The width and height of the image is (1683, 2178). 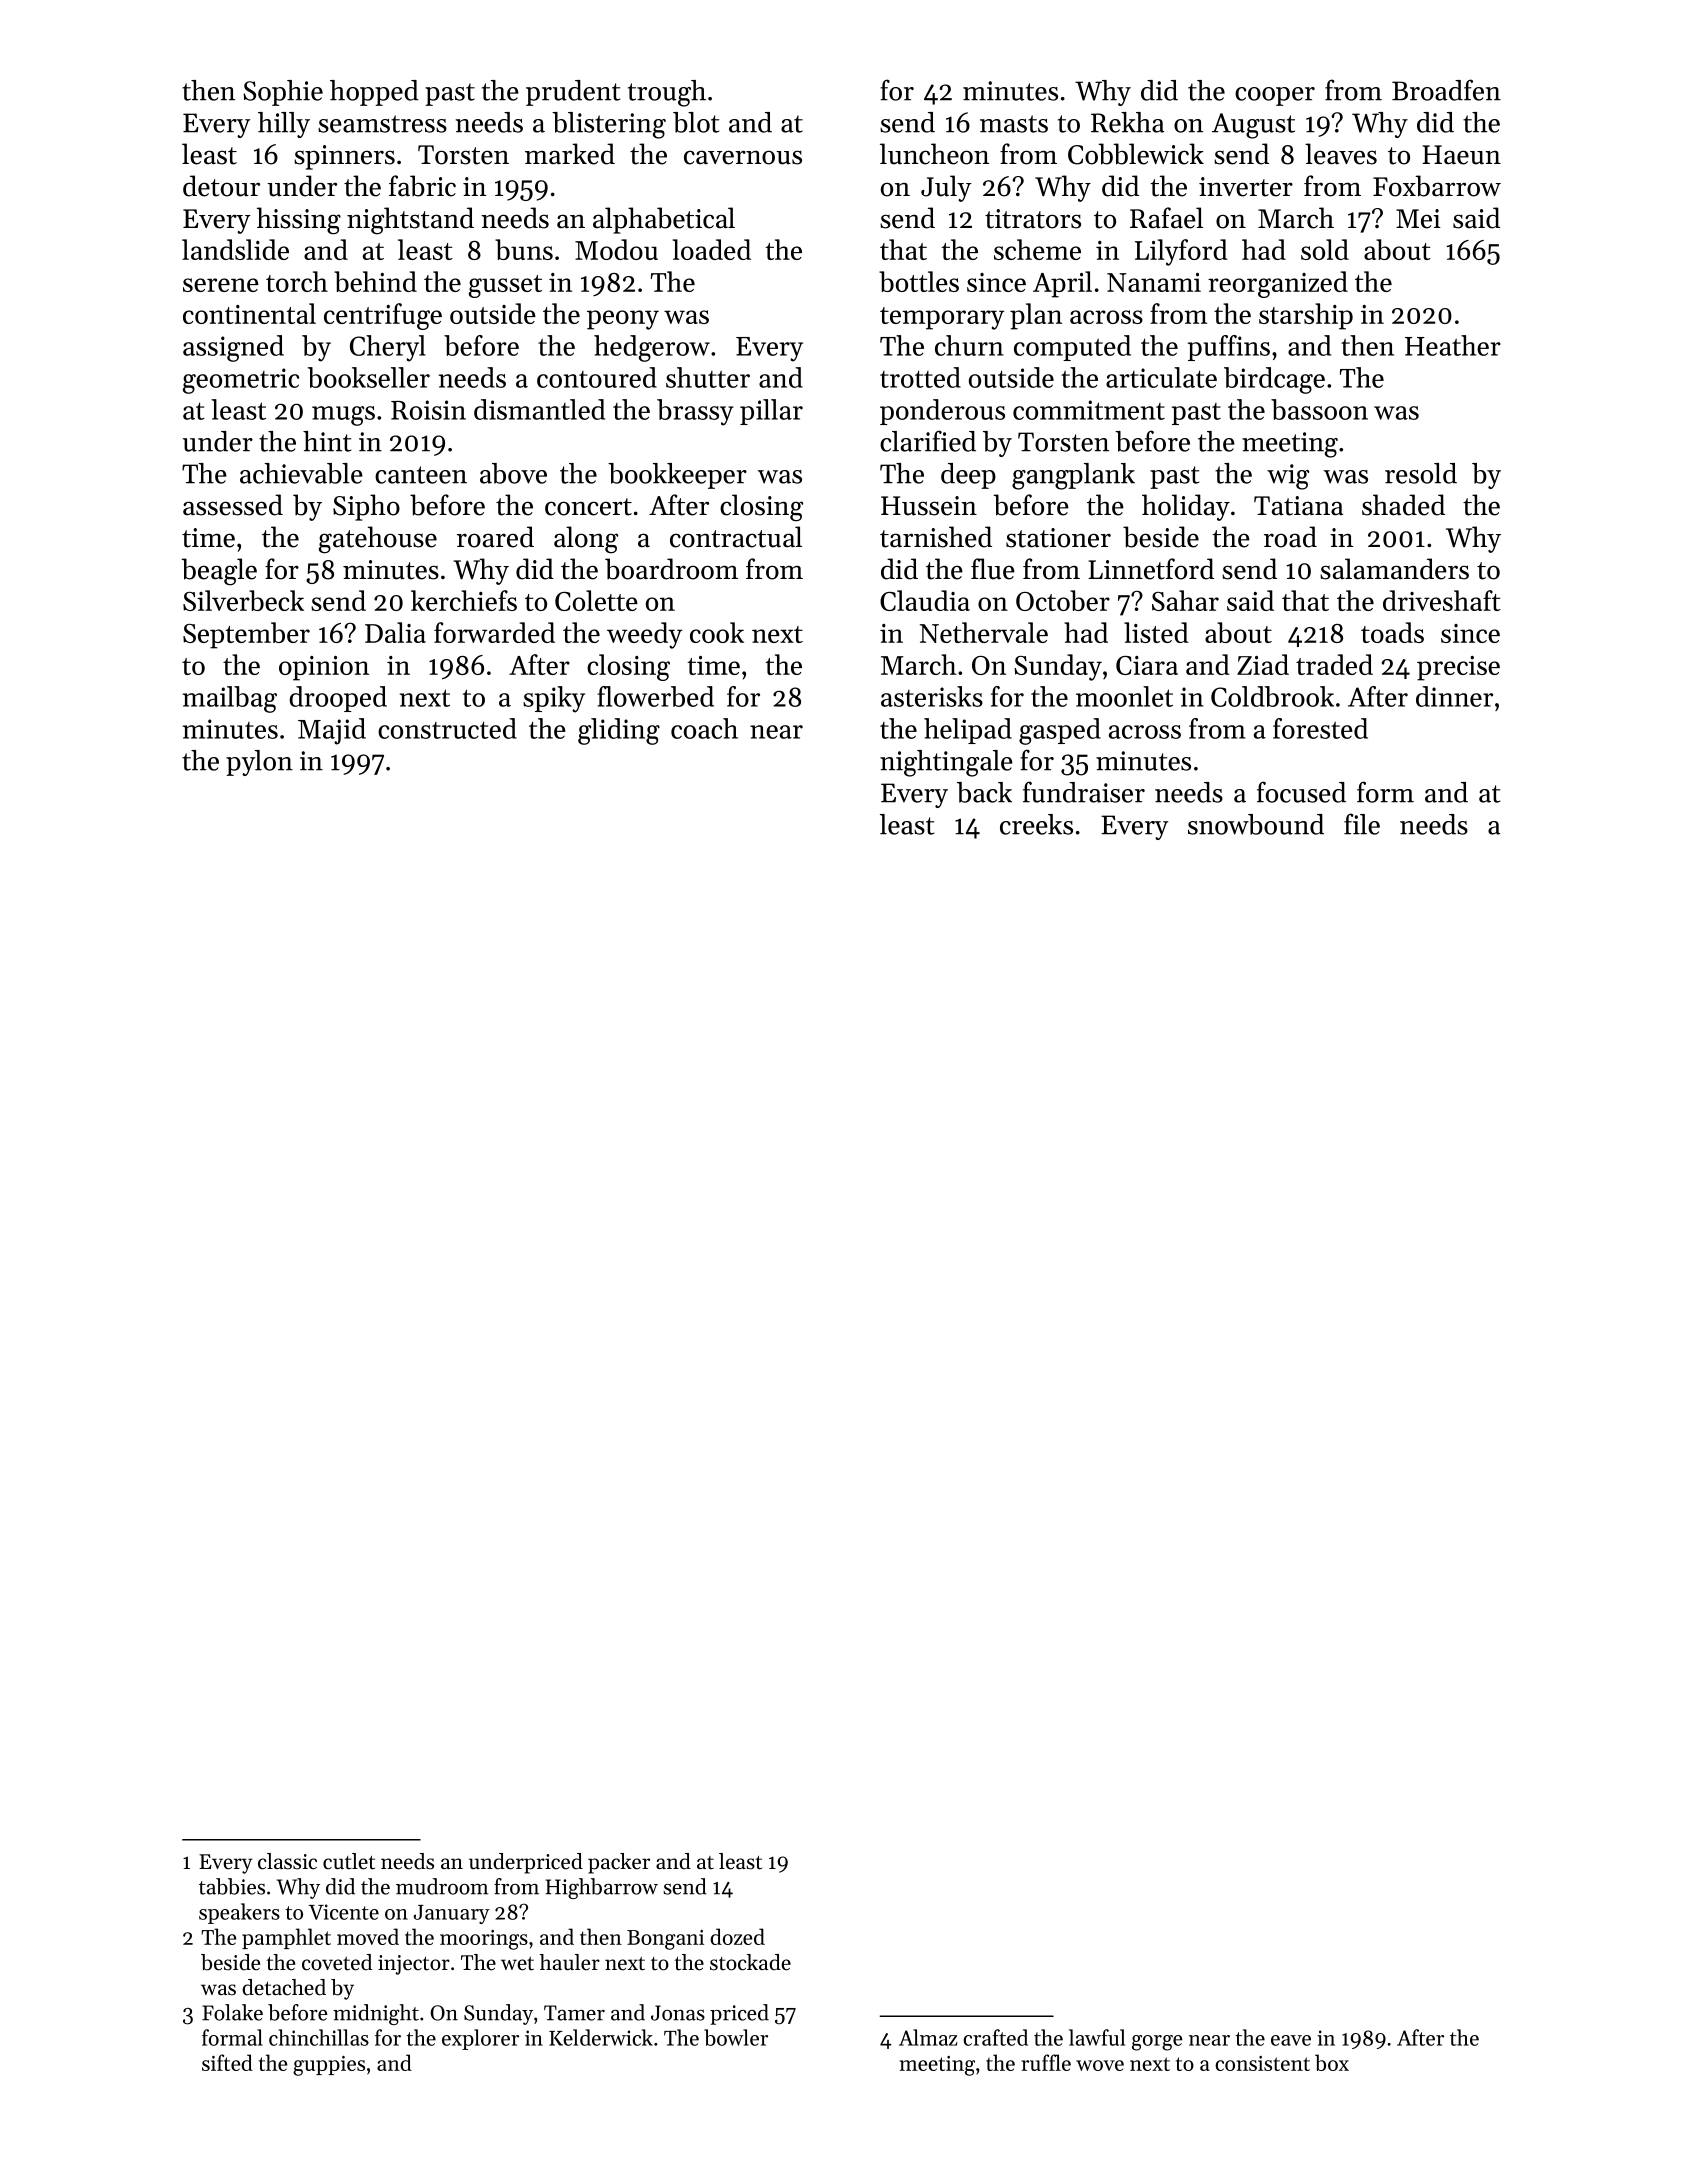 What do you see at coordinates (1301, 792) in the image?
I see `focused` at bounding box center [1301, 792].
